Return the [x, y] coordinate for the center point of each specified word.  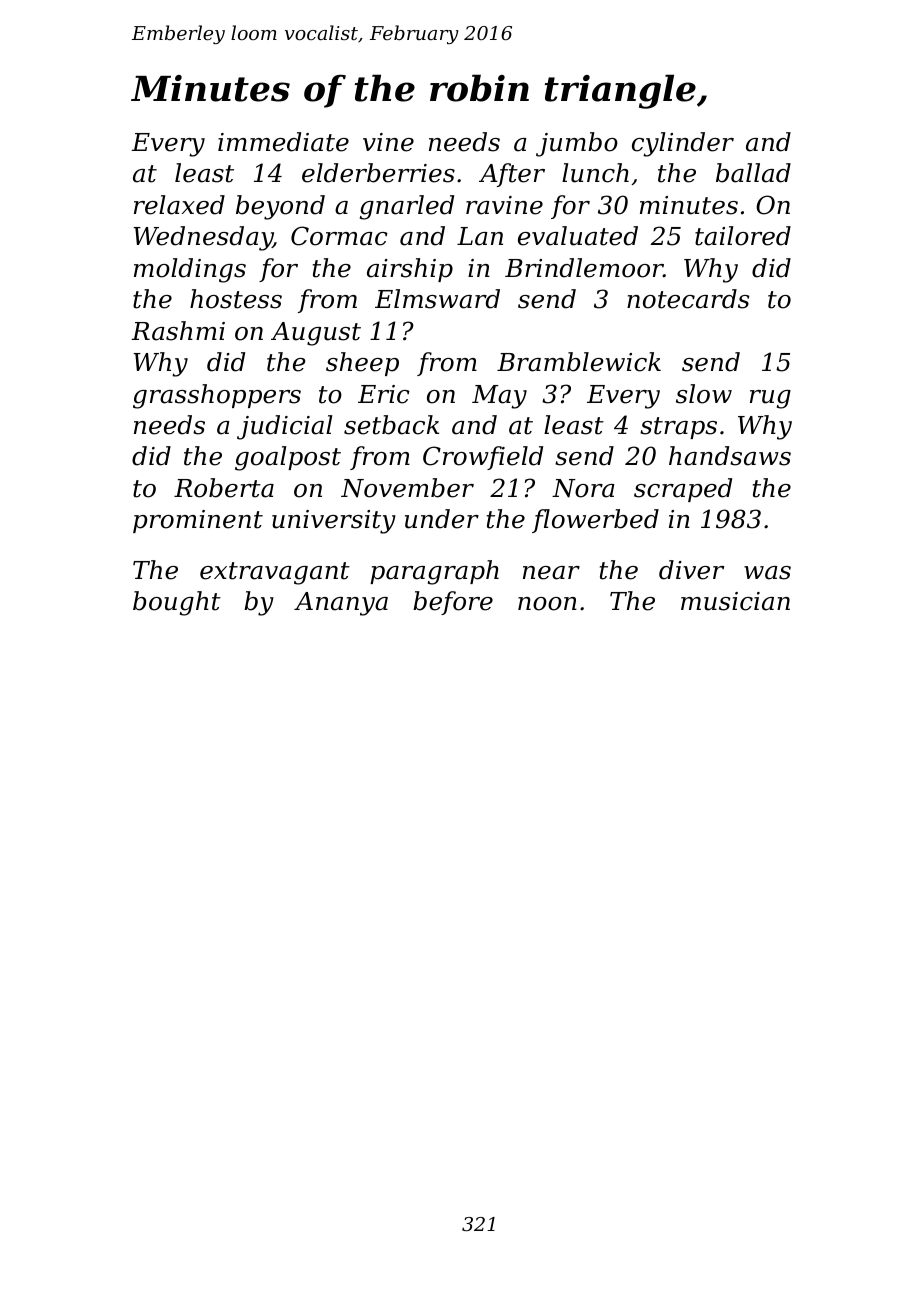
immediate [283, 142]
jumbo [577, 144]
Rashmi [178, 331]
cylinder [683, 144]
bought [177, 603]
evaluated [578, 236]
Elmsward [437, 299]
